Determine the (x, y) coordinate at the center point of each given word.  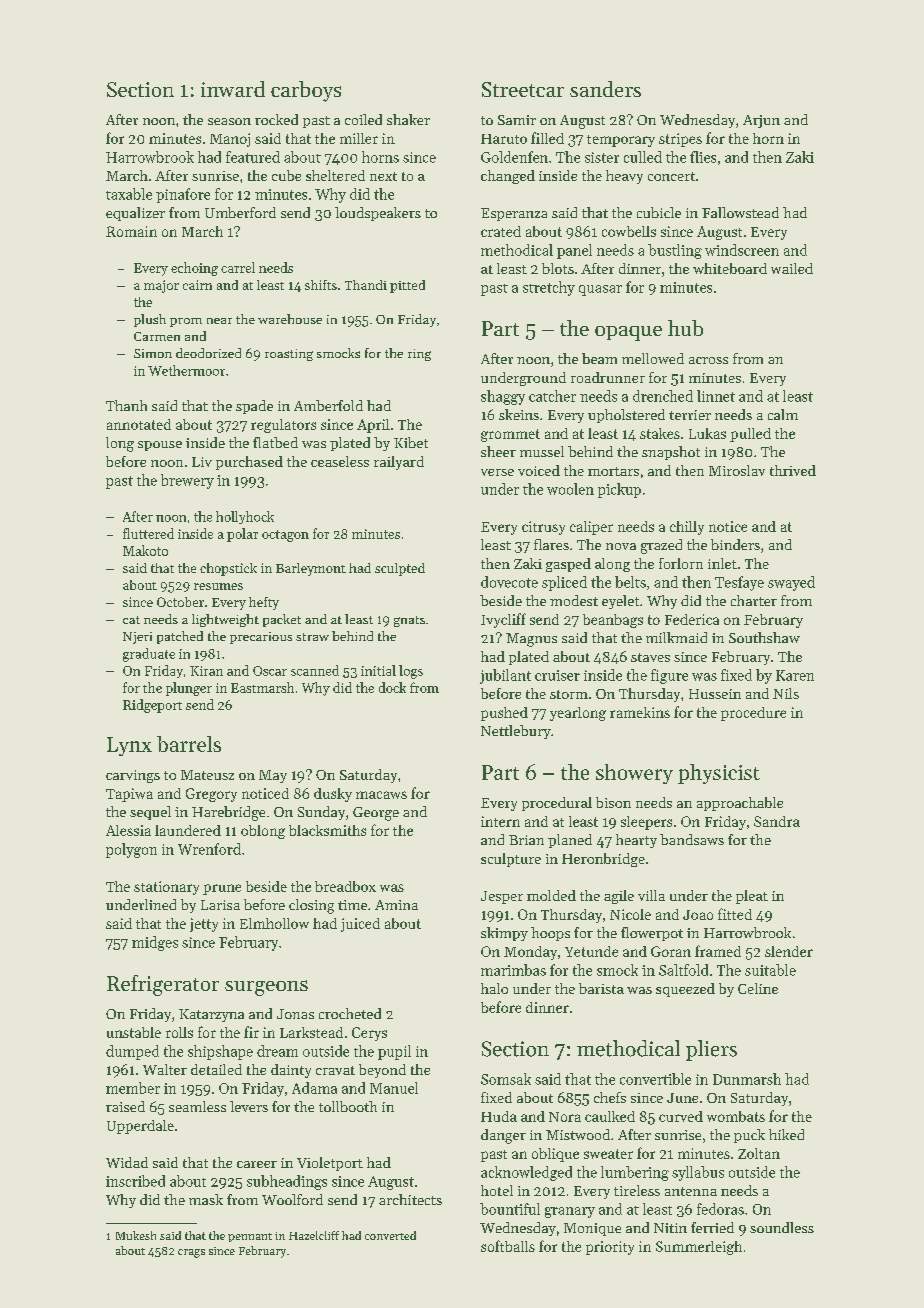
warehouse (290, 319)
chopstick (228, 569)
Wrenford (209, 849)
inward (233, 89)
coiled (363, 119)
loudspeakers (378, 214)
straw (312, 637)
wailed (792, 268)
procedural (557, 804)
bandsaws (692, 839)
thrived (793, 470)
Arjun (761, 121)
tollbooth (348, 1106)
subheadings (287, 1182)
